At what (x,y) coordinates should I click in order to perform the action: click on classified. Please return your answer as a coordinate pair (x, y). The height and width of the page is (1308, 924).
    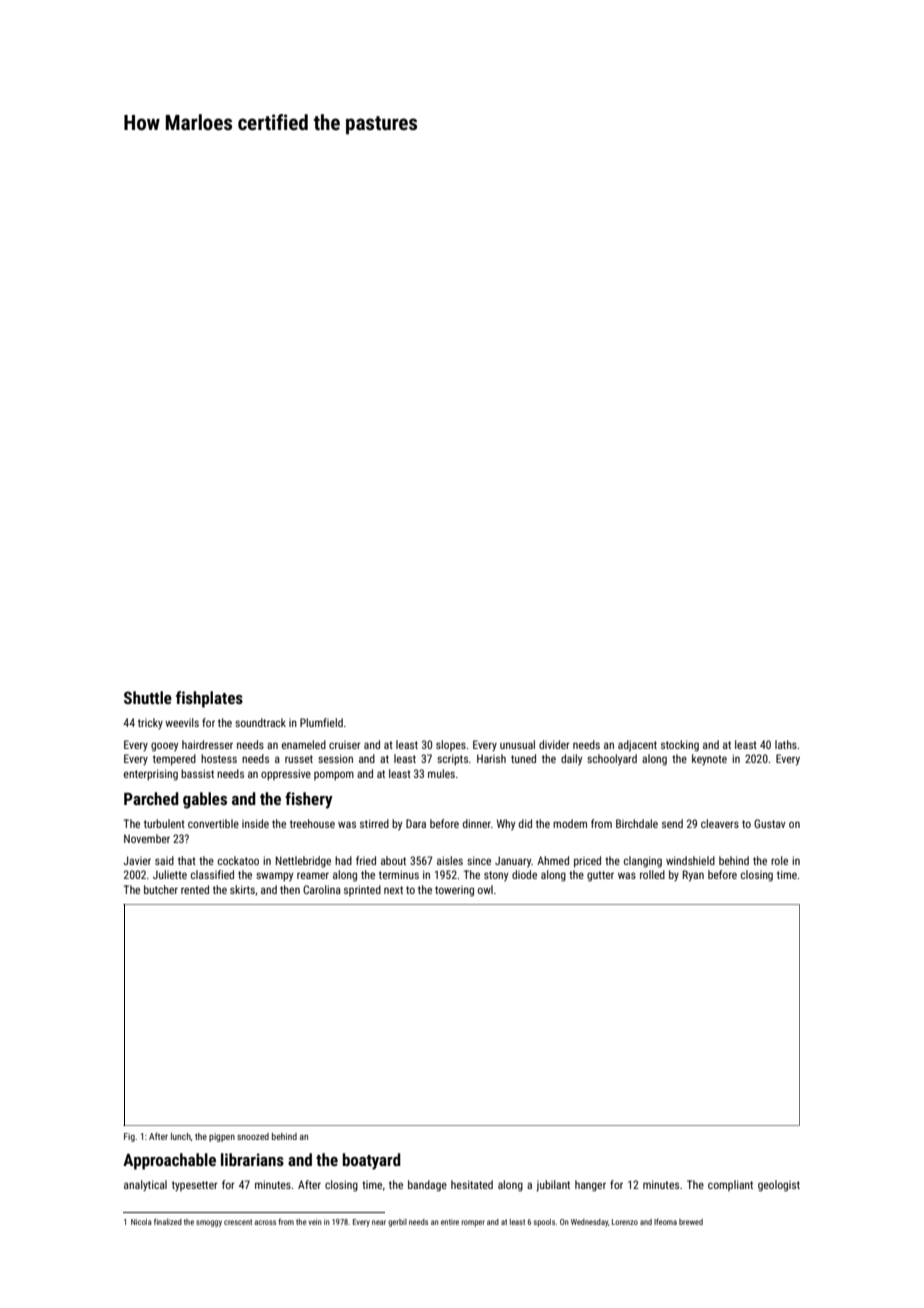
    Looking at the image, I should click on (212, 874).
